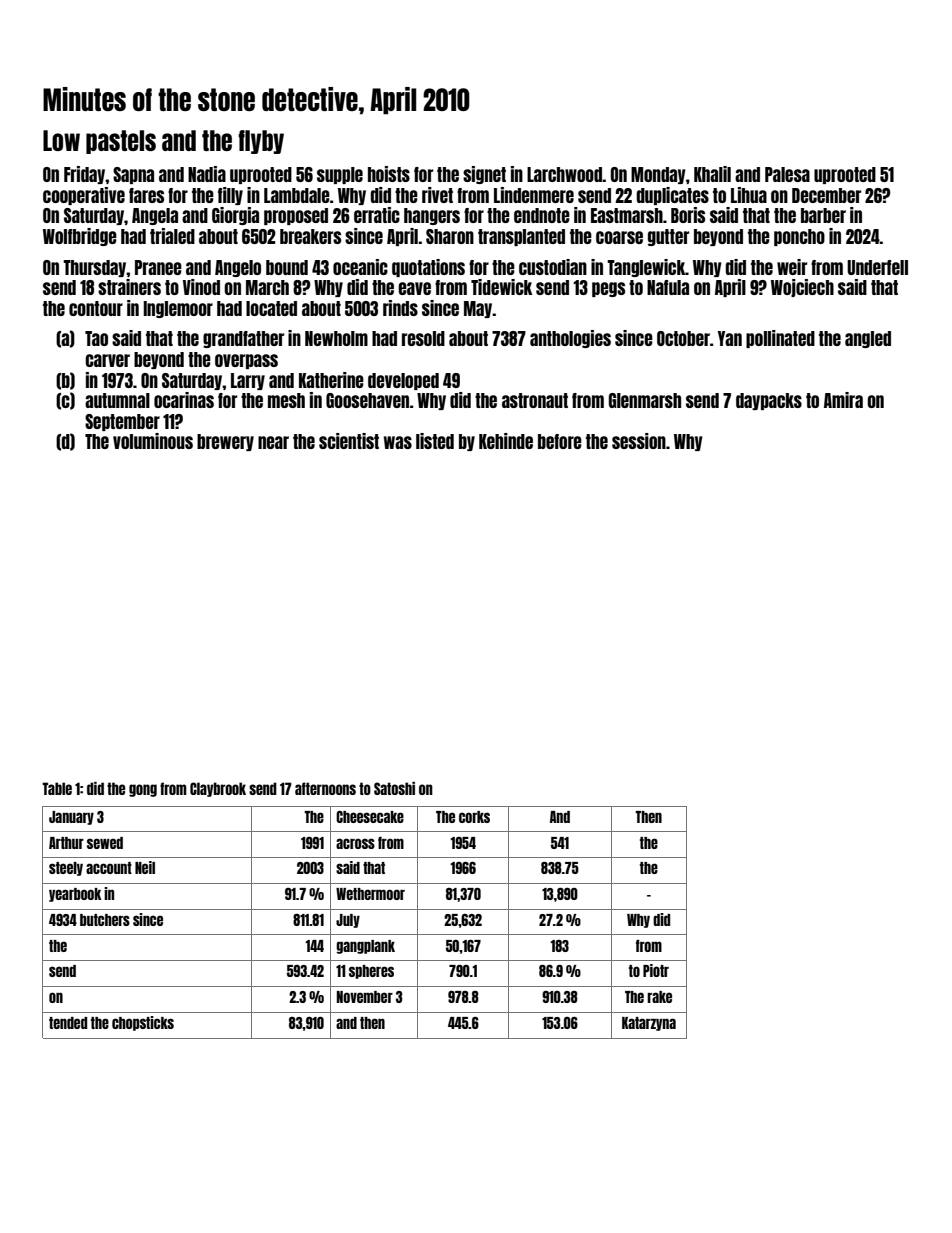  What do you see at coordinates (370, 894) in the image?
I see `Wethermoor` at bounding box center [370, 894].
